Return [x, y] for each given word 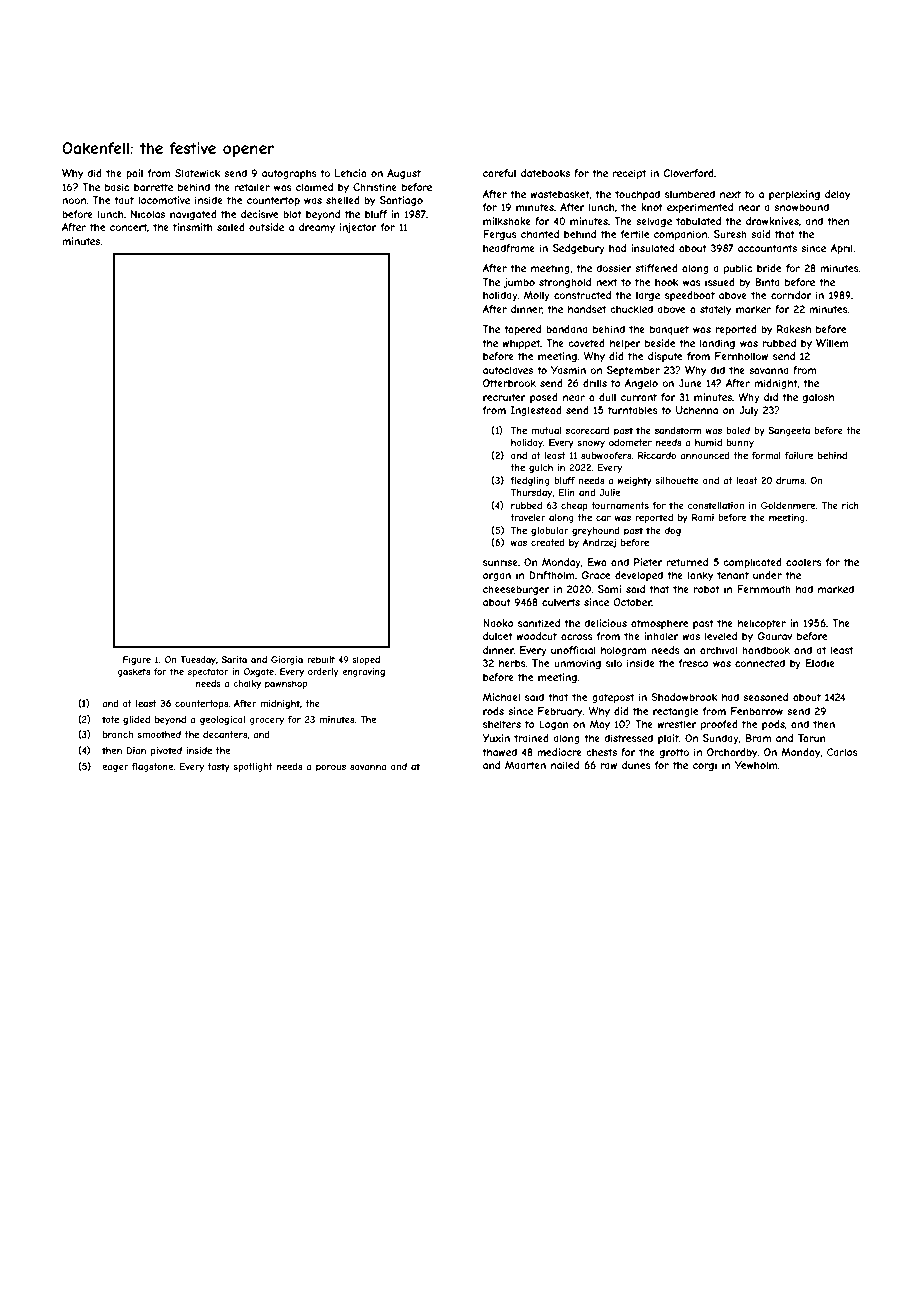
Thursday [531, 493]
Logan [554, 725]
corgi [705, 766]
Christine [375, 187]
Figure [137, 660]
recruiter [504, 397]
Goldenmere [788, 505]
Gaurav [774, 636]
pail [134, 174]
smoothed [159, 734]
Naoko [498, 623]
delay [837, 195]
